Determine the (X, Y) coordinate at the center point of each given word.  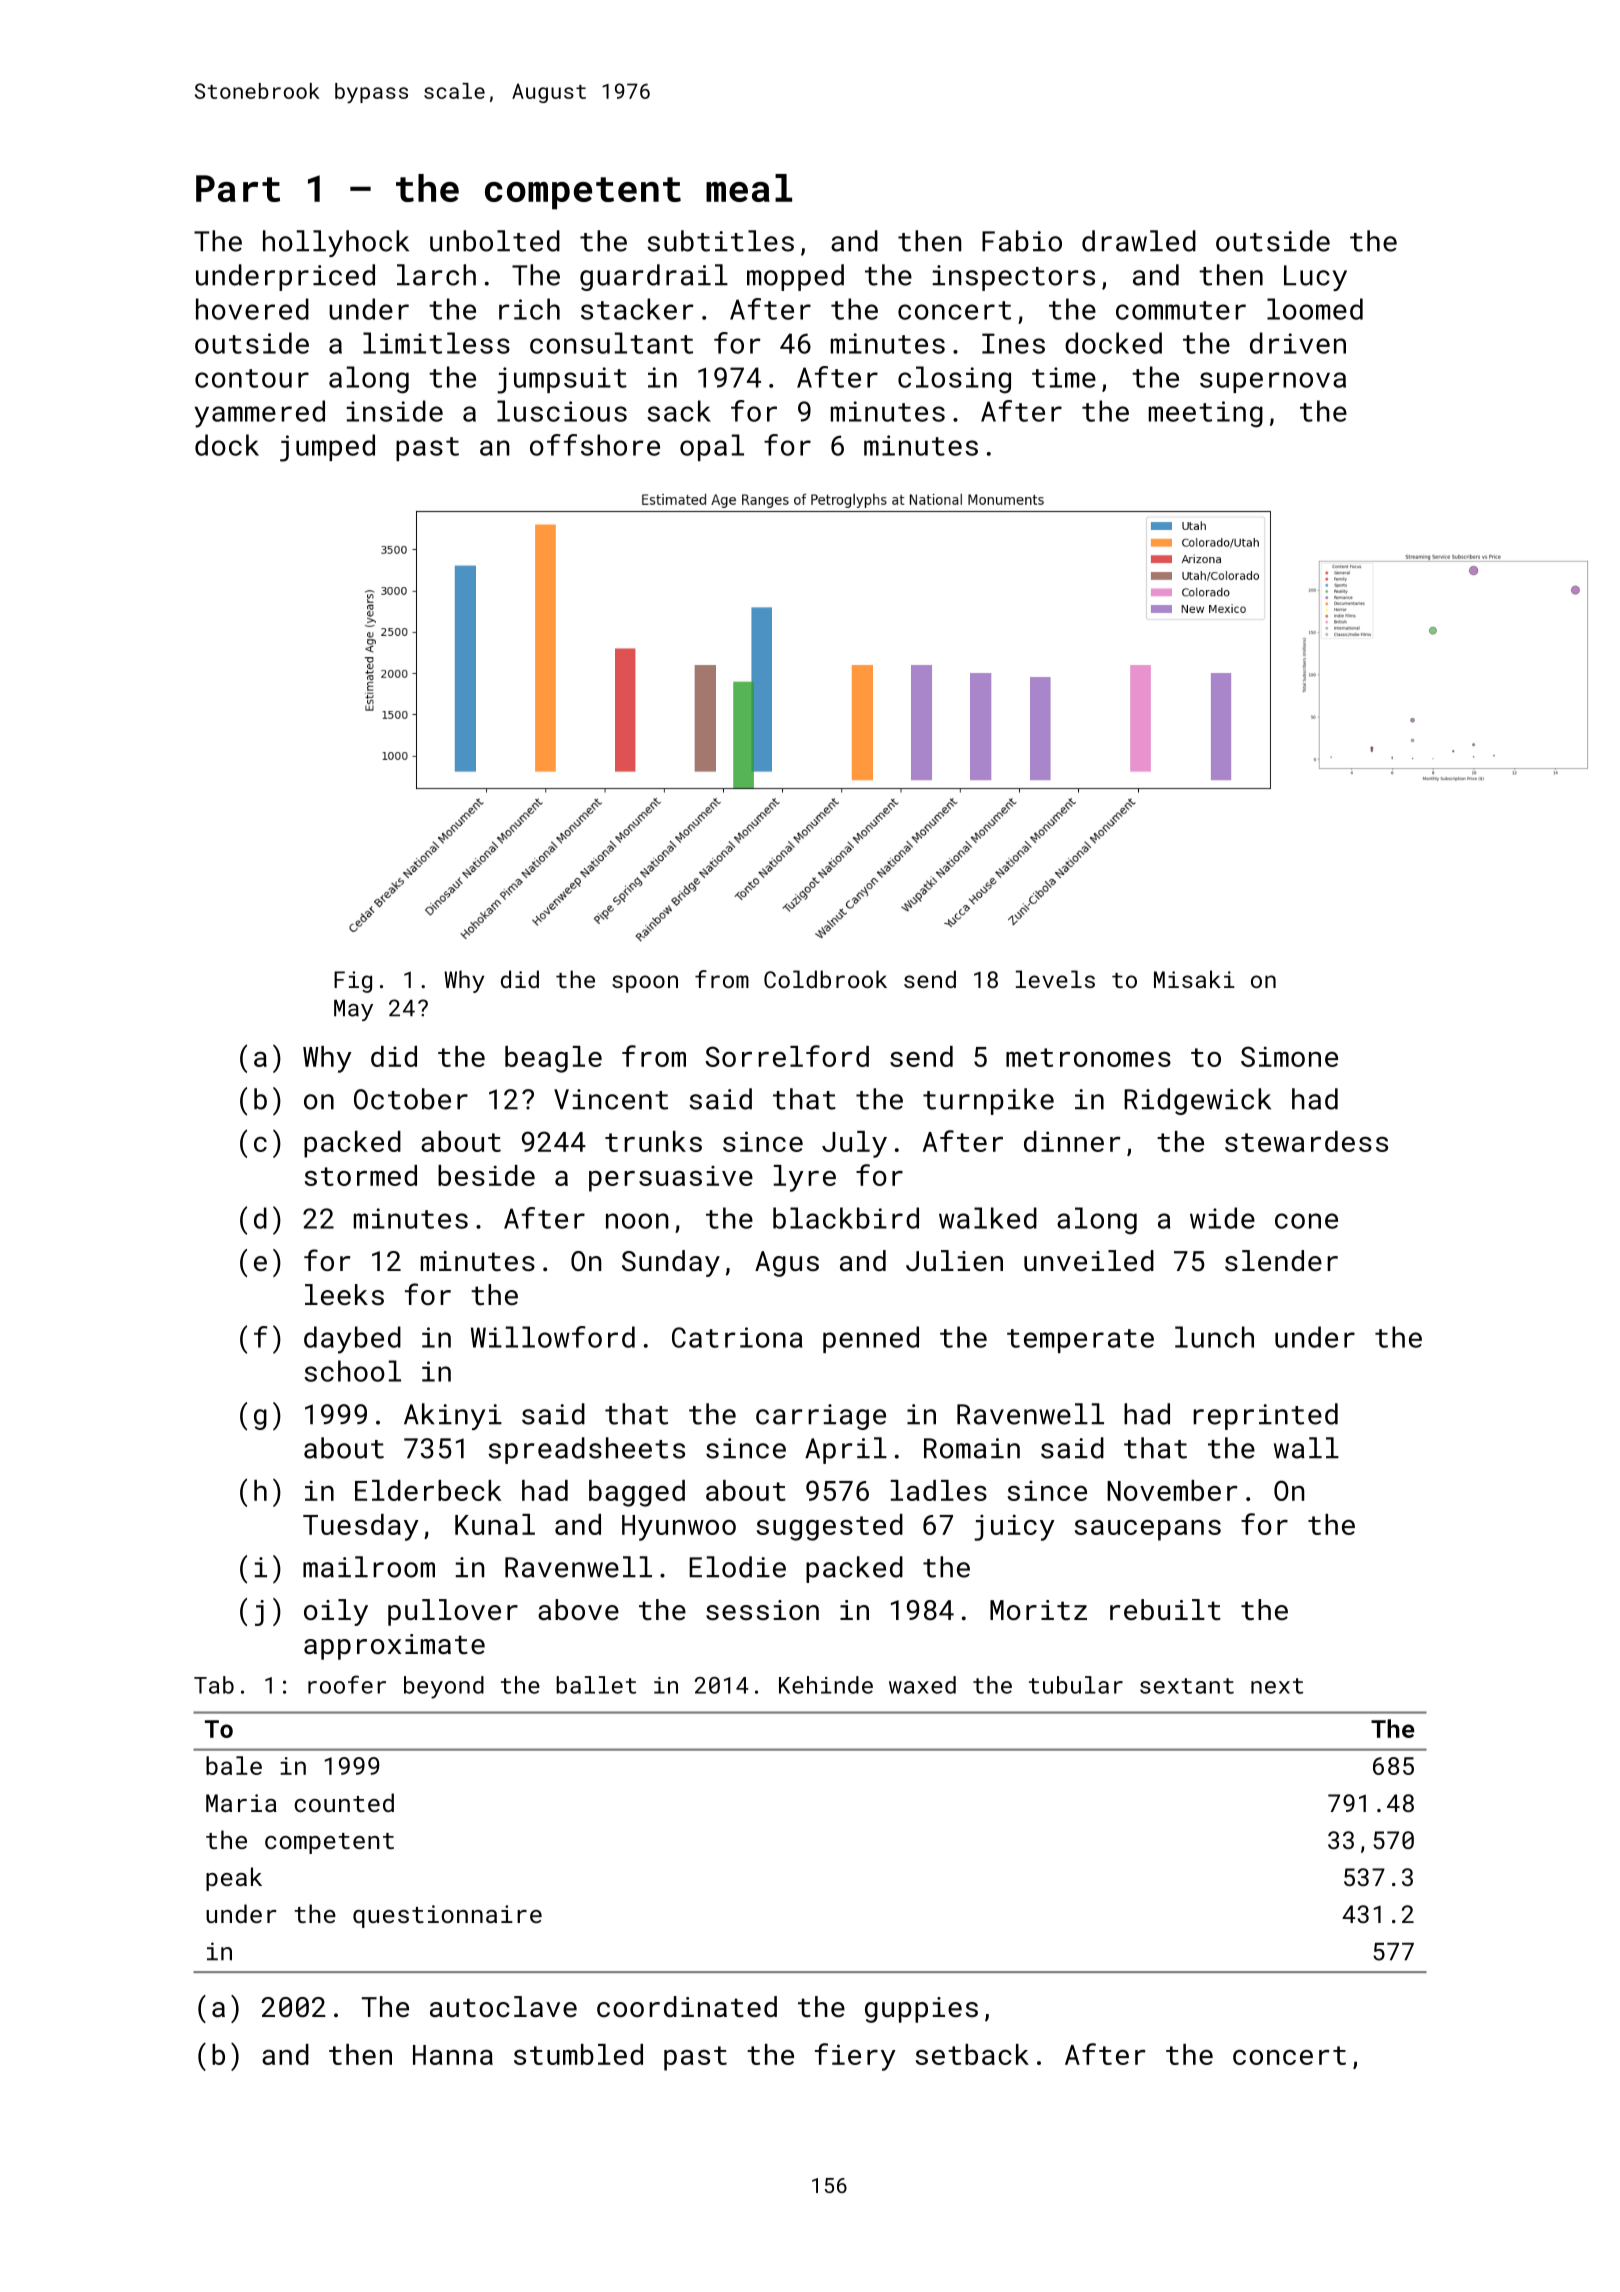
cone (1306, 1221)
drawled (1139, 241)
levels (1055, 979)
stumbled (578, 2054)
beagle (553, 1059)
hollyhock (336, 243)
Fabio (1022, 241)
